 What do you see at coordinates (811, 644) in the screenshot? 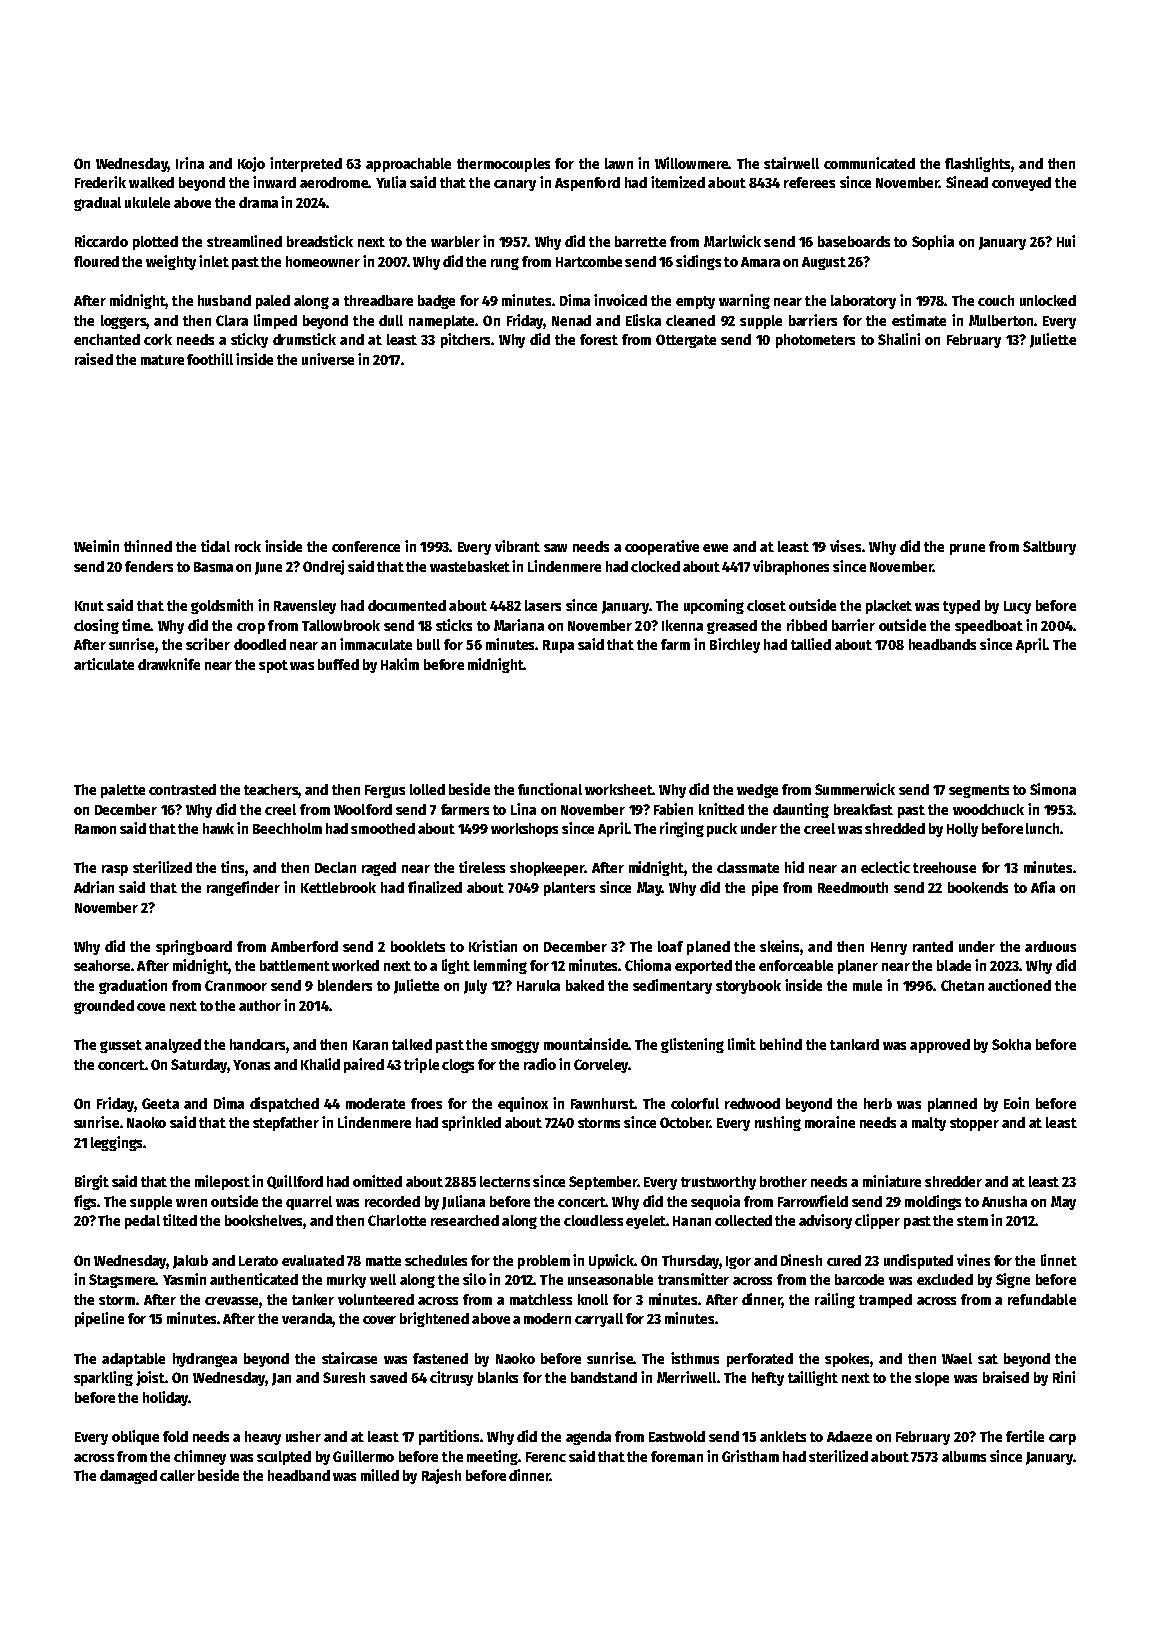
I see `tallied` at bounding box center [811, 644].
